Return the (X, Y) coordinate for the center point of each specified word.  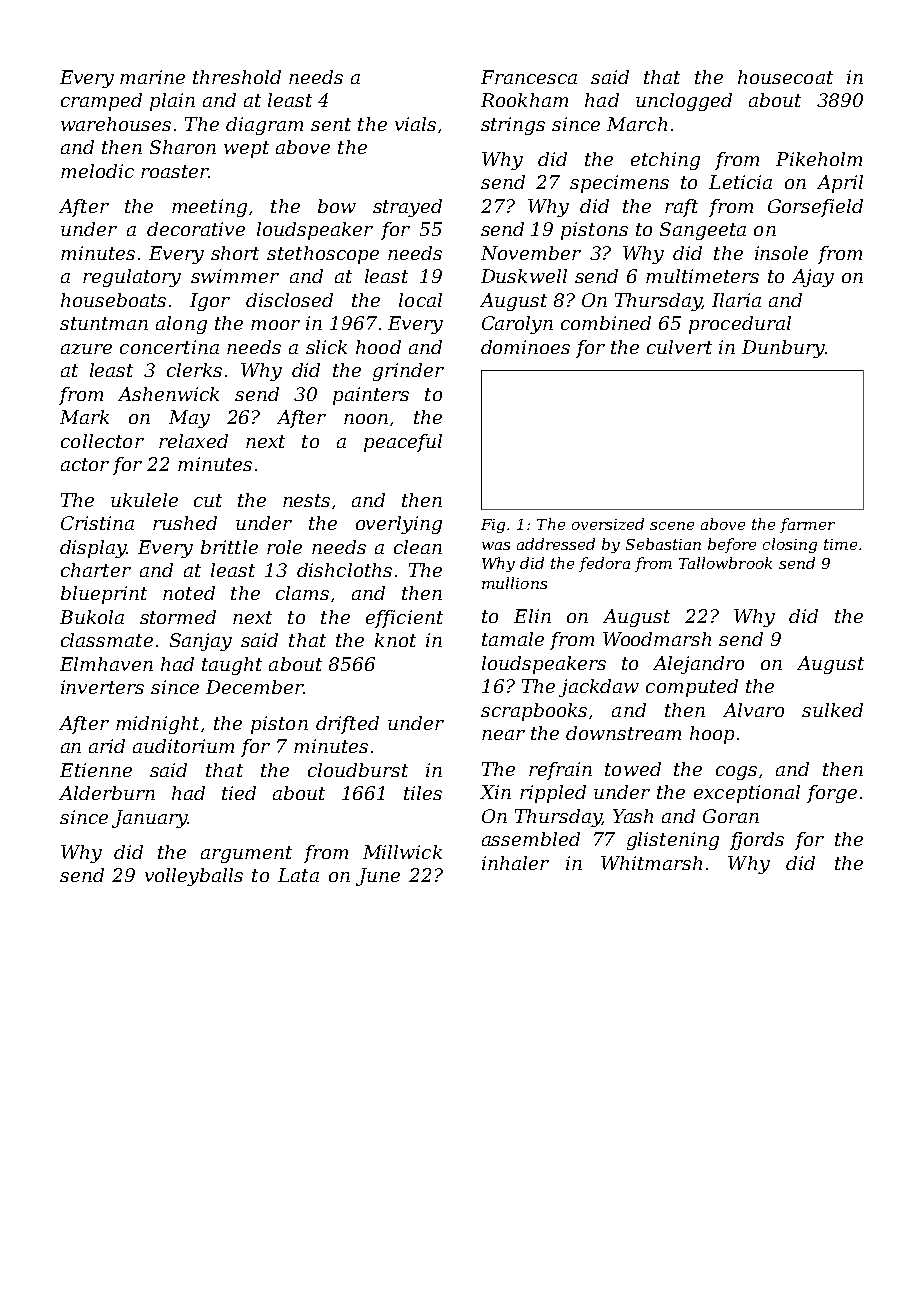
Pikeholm (819, 159)
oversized (608, 524)
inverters (102, 687)
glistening (673, 841)
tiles (423, 793)
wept (246, 149)
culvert (679, 347)
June (378, 877)
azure (86, 349)
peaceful (403, 443)
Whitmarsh (651, 863)
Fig (493, 526)
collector (102, 441)
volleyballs (194, 877)
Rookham (524, 100)
